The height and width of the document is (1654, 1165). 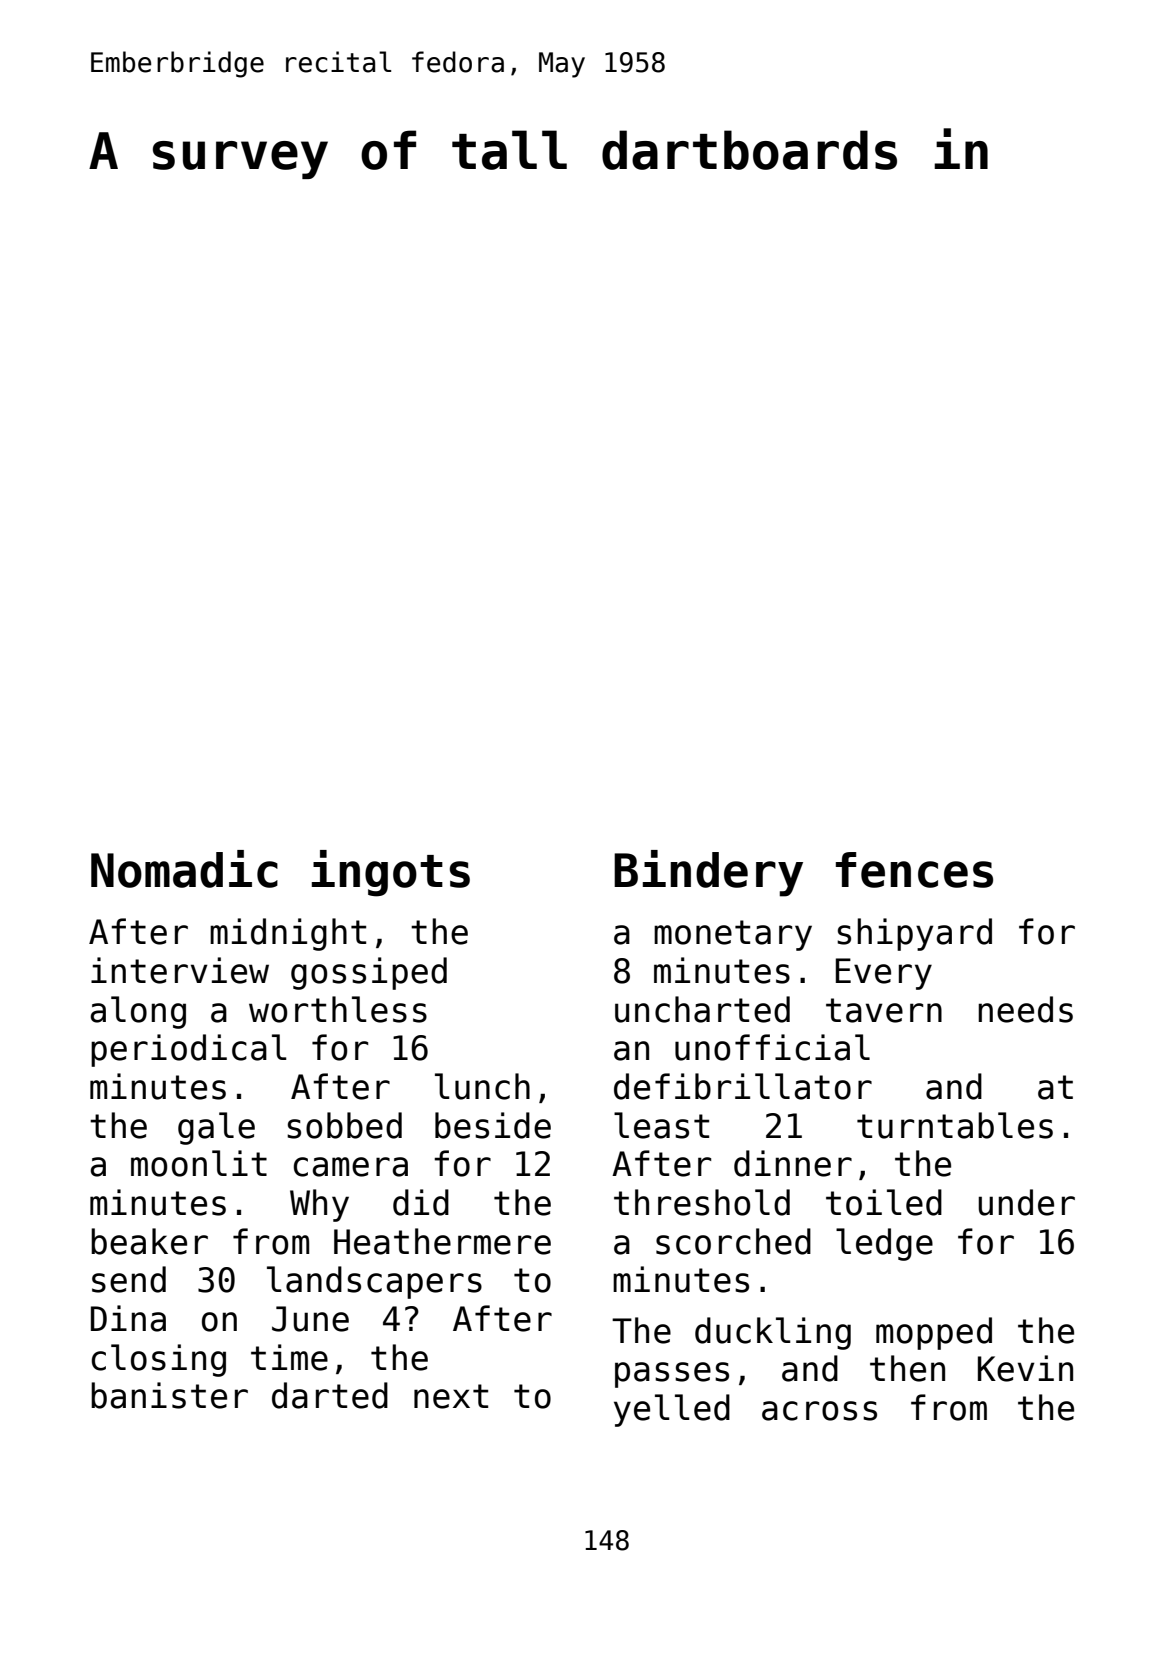 What do you see at coordinates (914, 934) in the document?
I see `shipyard` at bounding box center [914, 934].
